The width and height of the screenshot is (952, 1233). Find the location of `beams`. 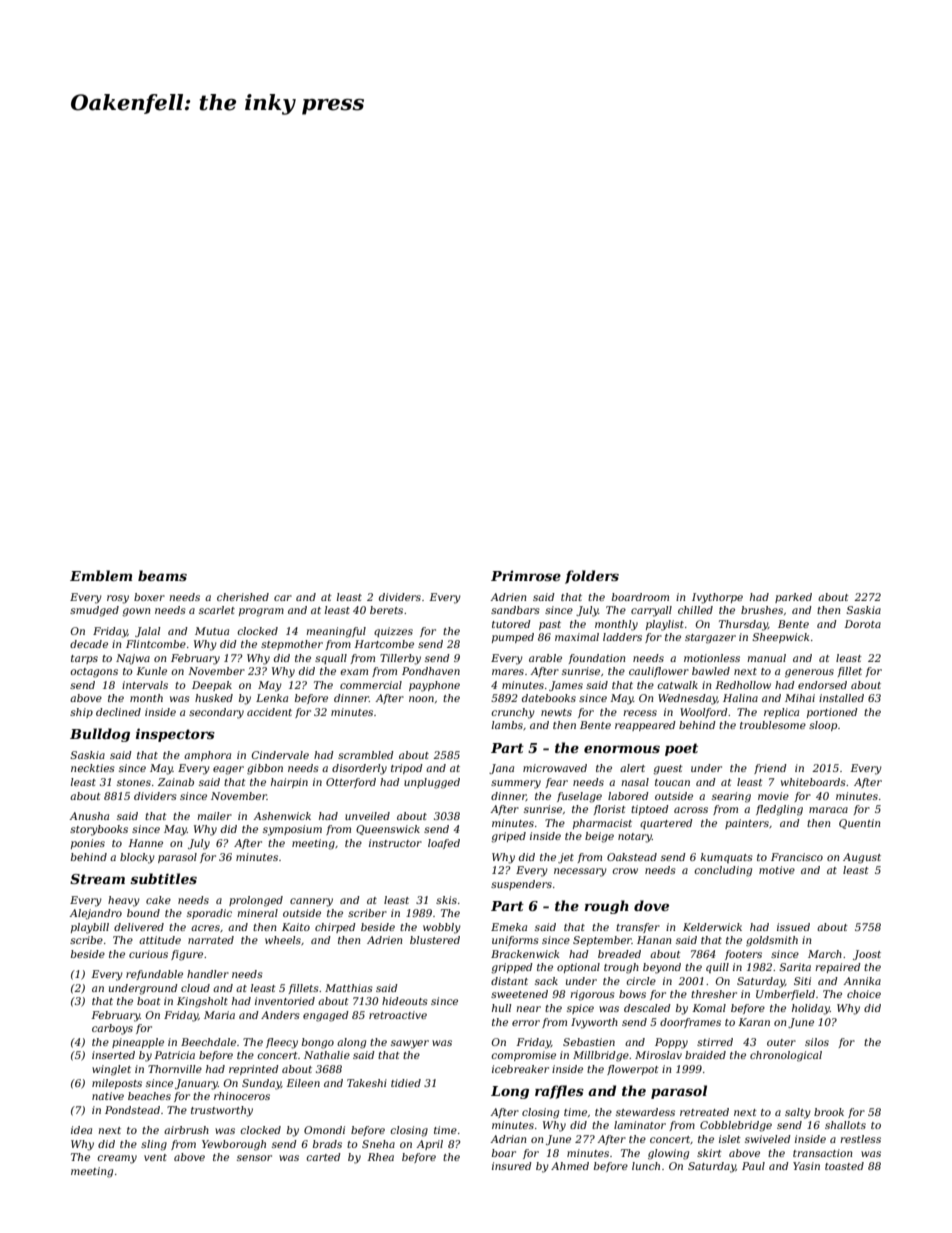

beams is located at coordinates (162, 575).
